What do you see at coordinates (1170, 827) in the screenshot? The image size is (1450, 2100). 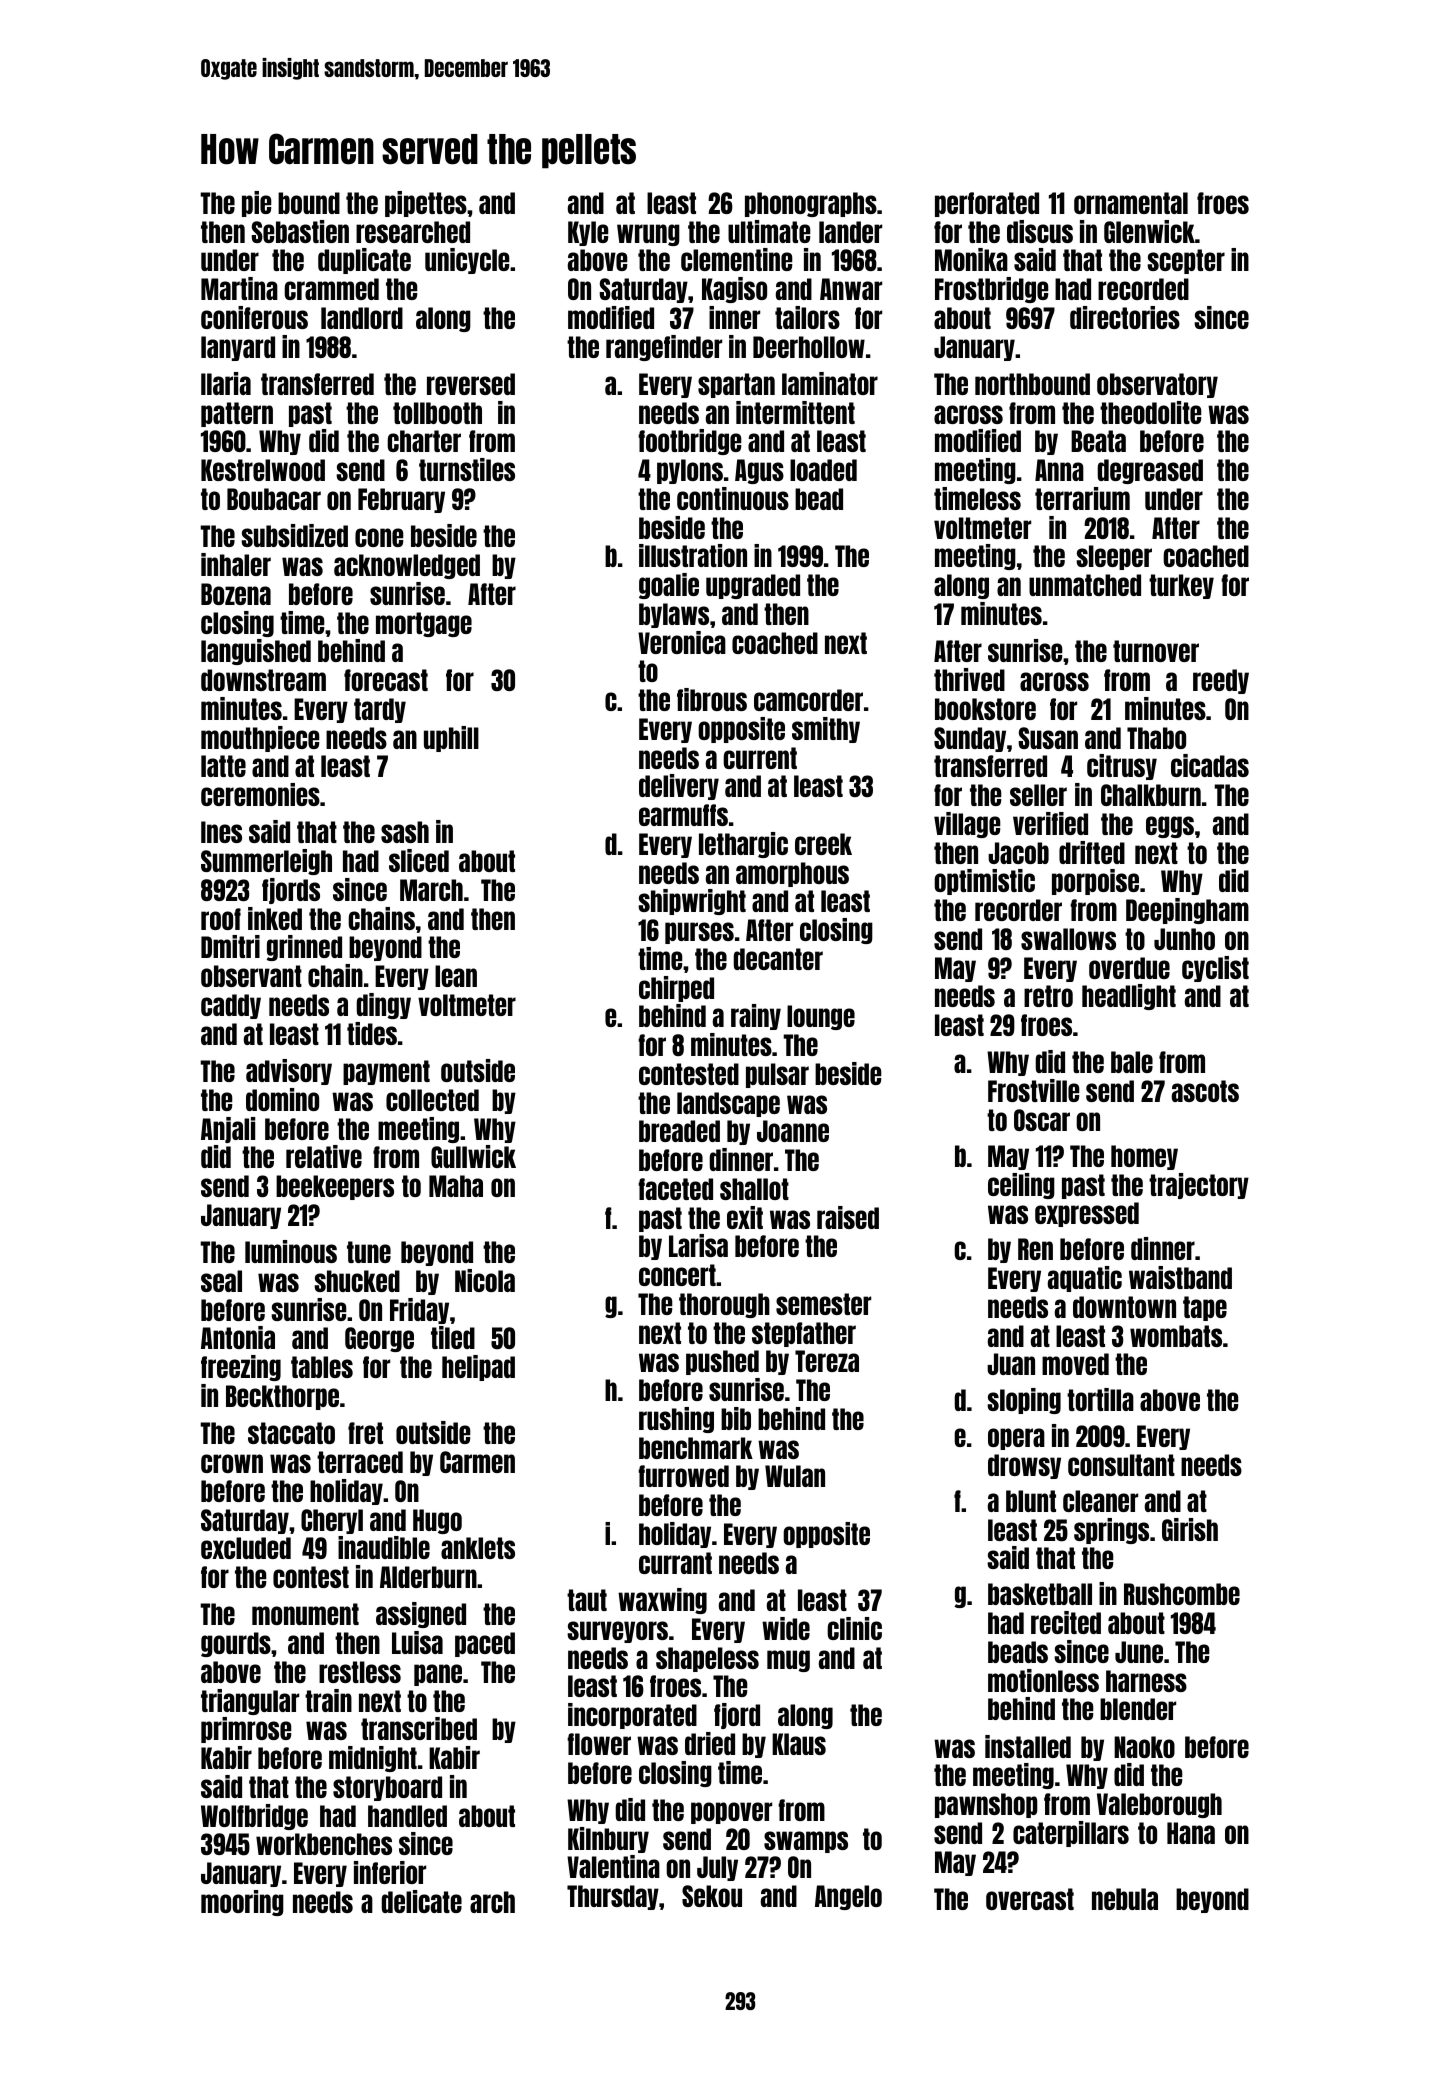 I see `eggs` at bounding box center [1170, 827].
